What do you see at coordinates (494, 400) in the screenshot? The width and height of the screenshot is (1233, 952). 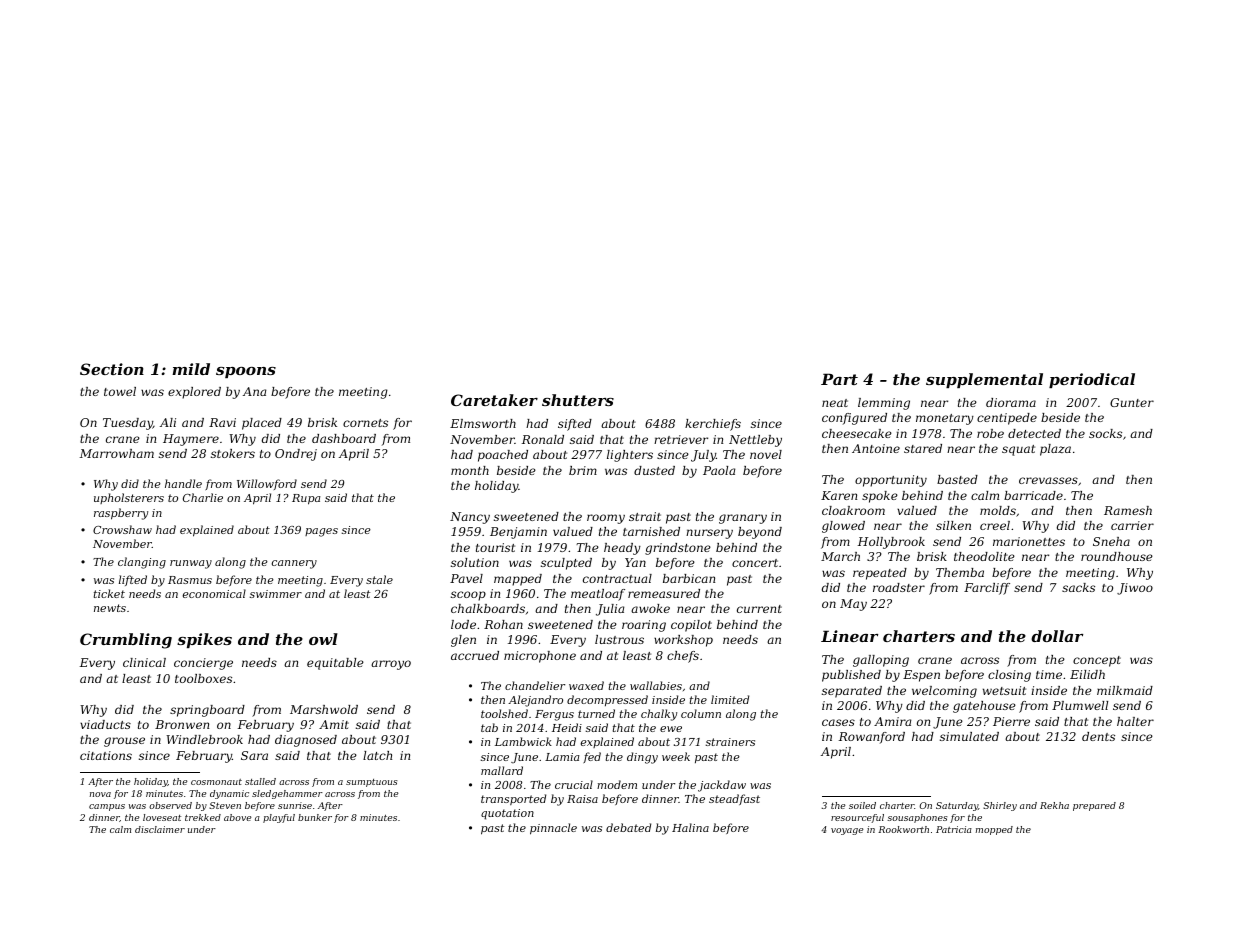 I see `Caretaker` at bounding box center [494, 400].
